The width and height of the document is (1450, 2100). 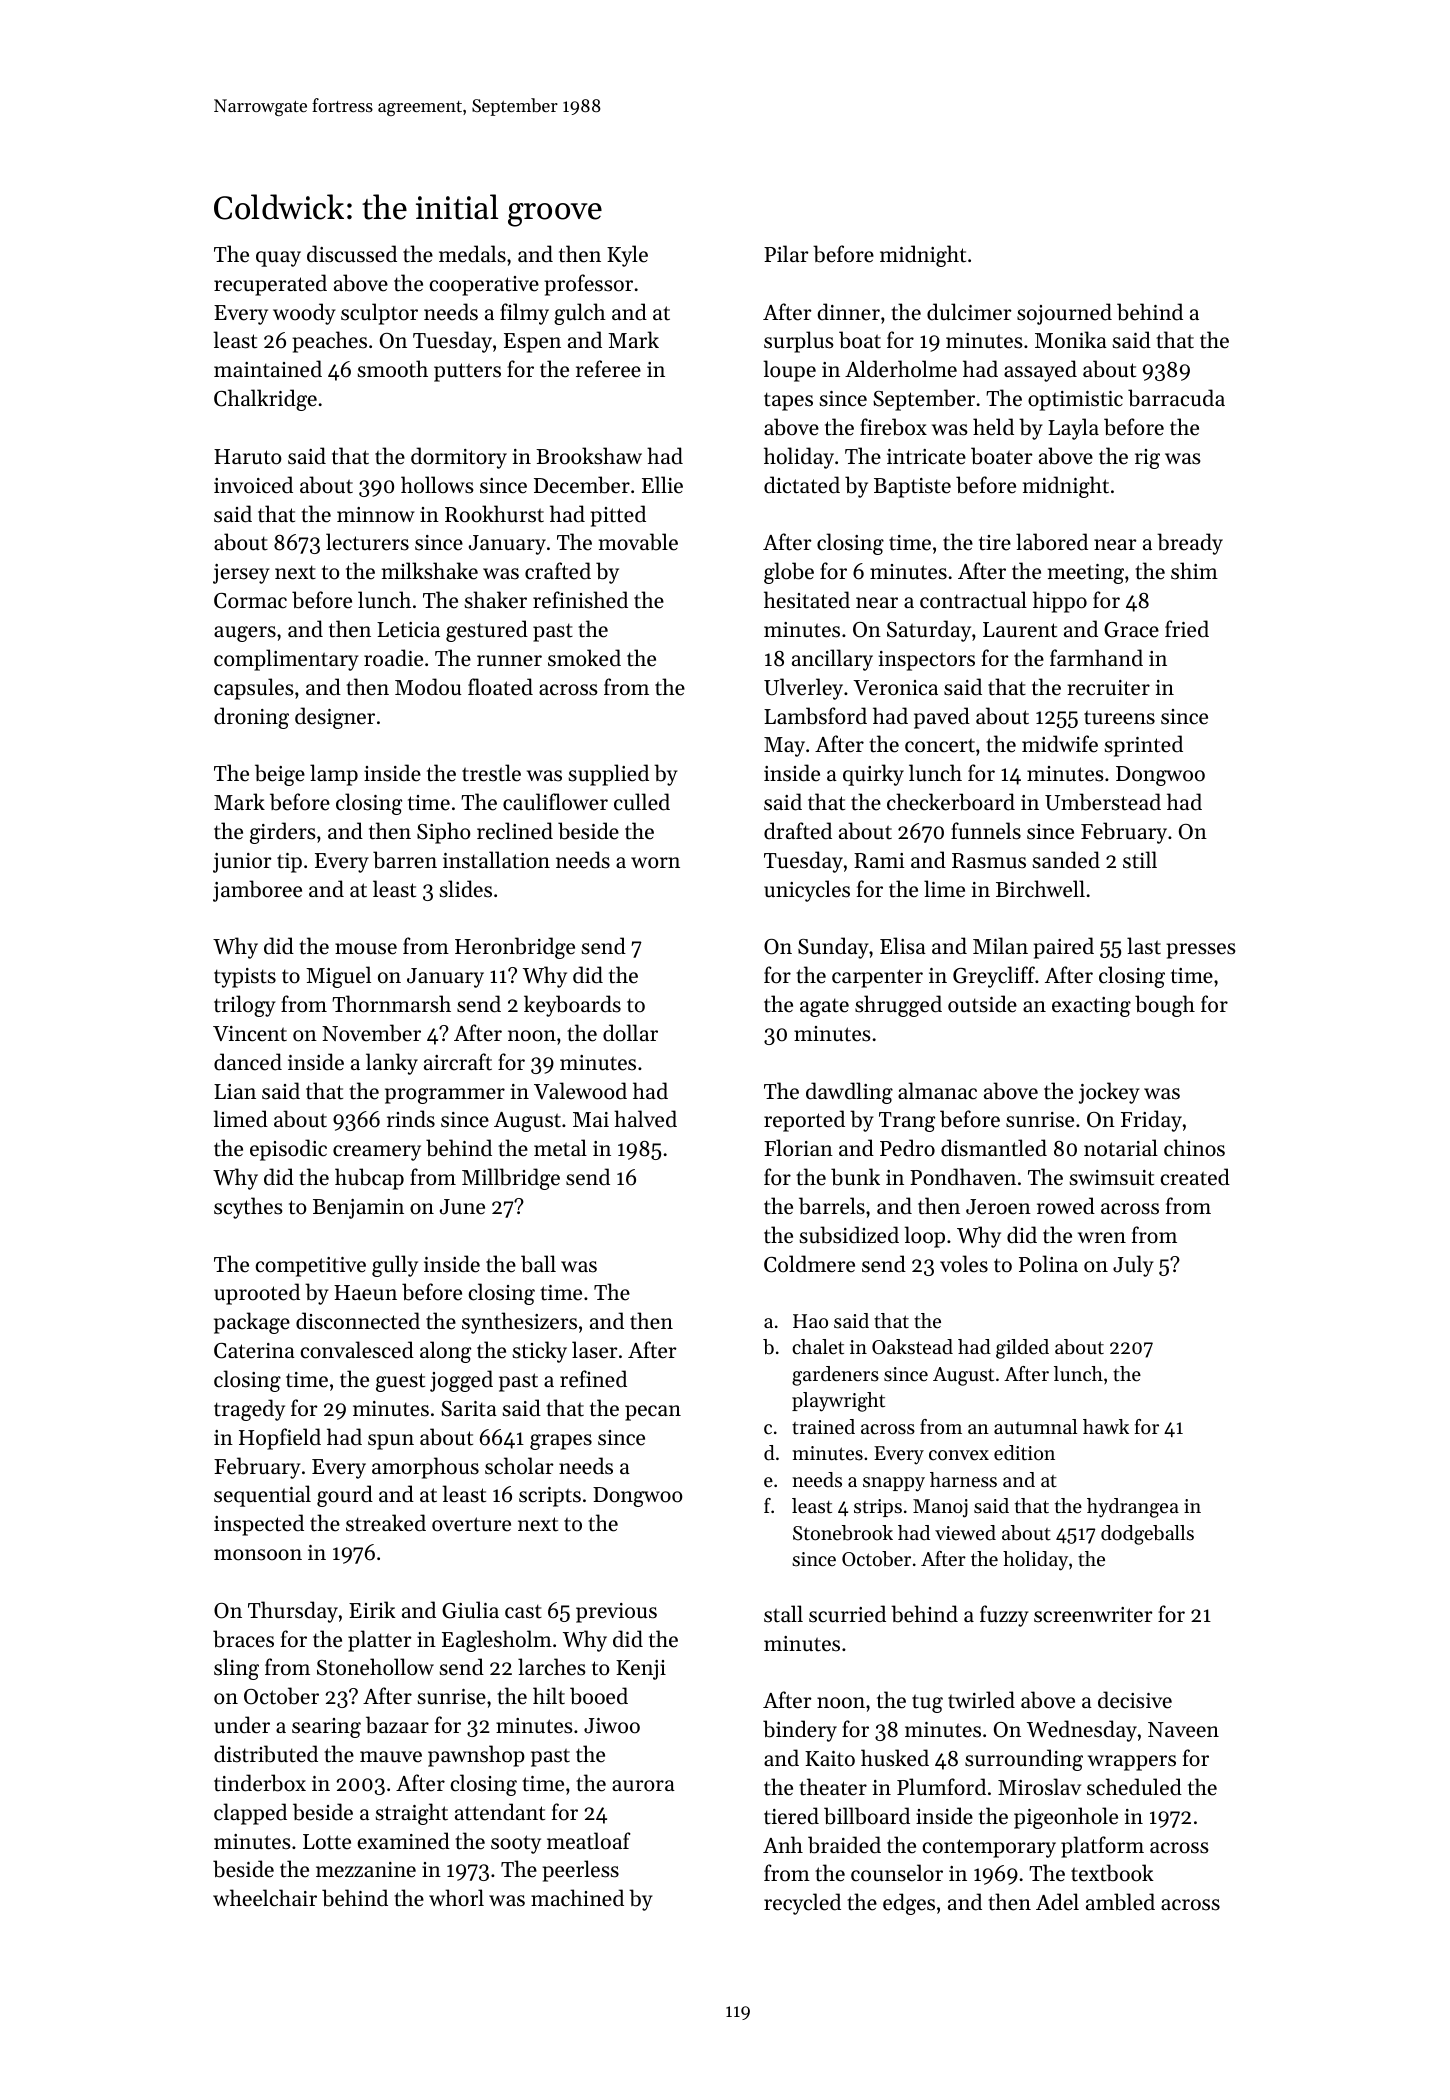 What do you see at coordinates (1048, 1264) in the document?
I see `Polina` at bounding box center [1048, 1264].
